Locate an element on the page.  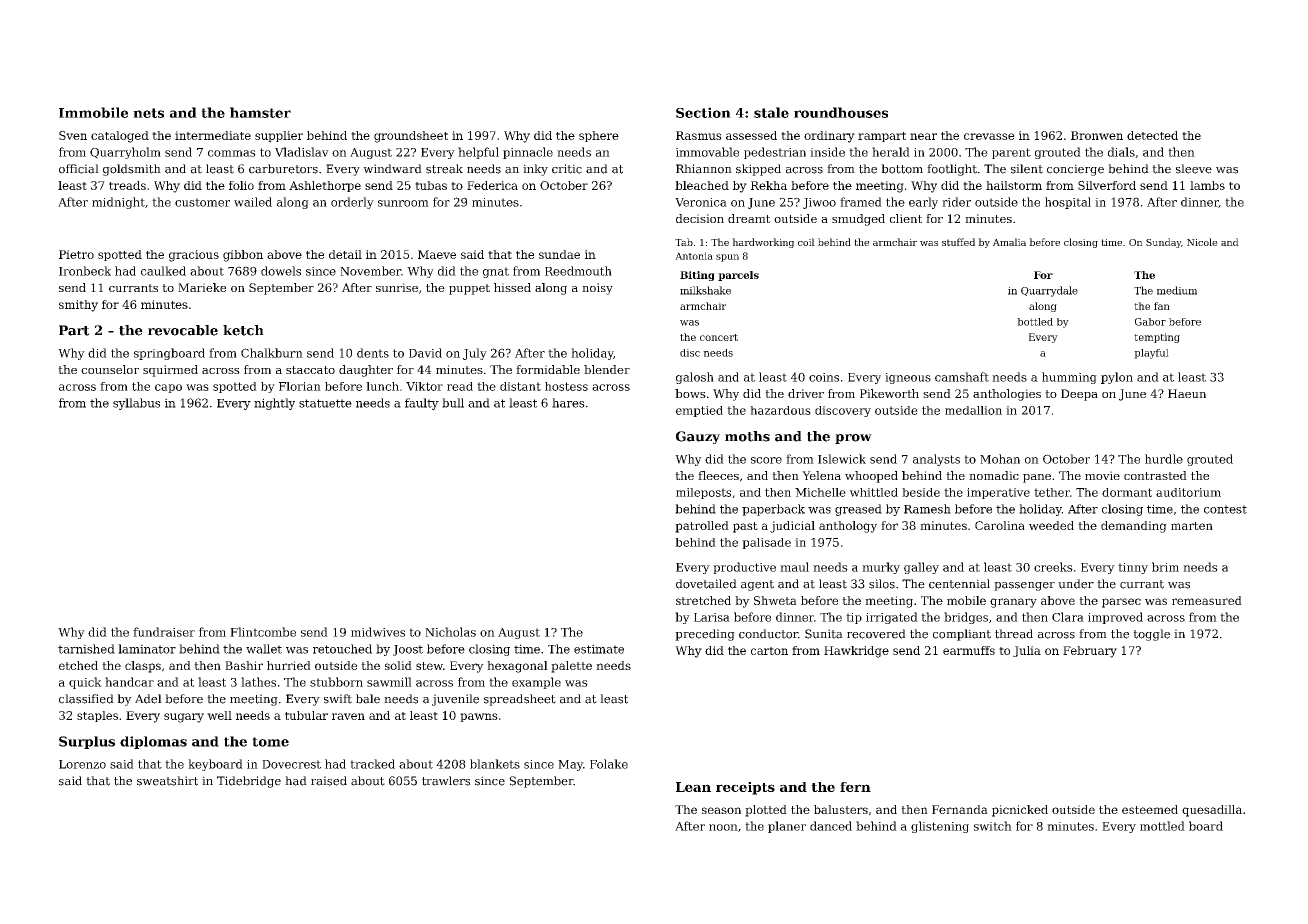
Rasmus is located at coordinates (699, 135).
